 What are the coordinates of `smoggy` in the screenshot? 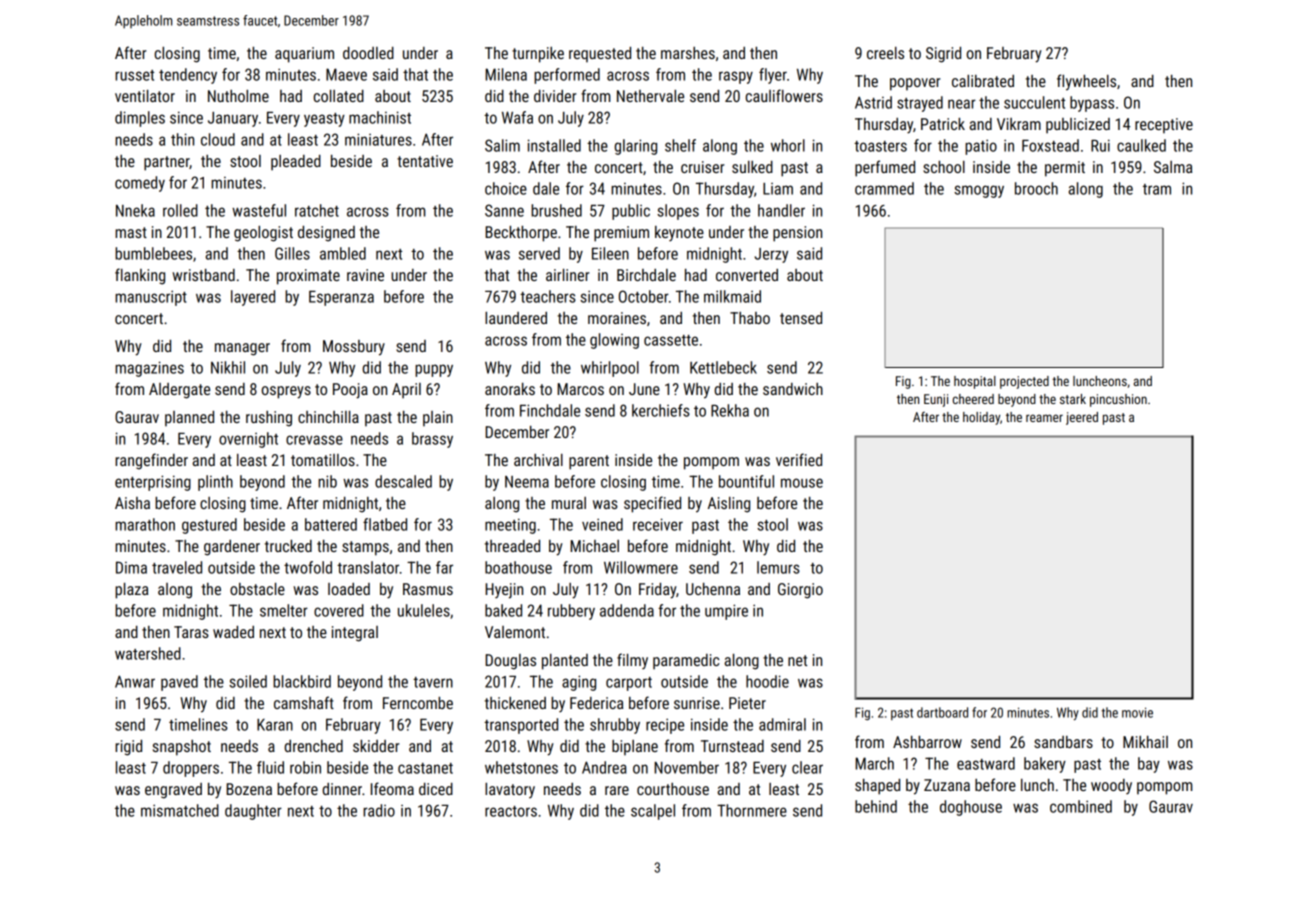 It's located at (979, 191).
